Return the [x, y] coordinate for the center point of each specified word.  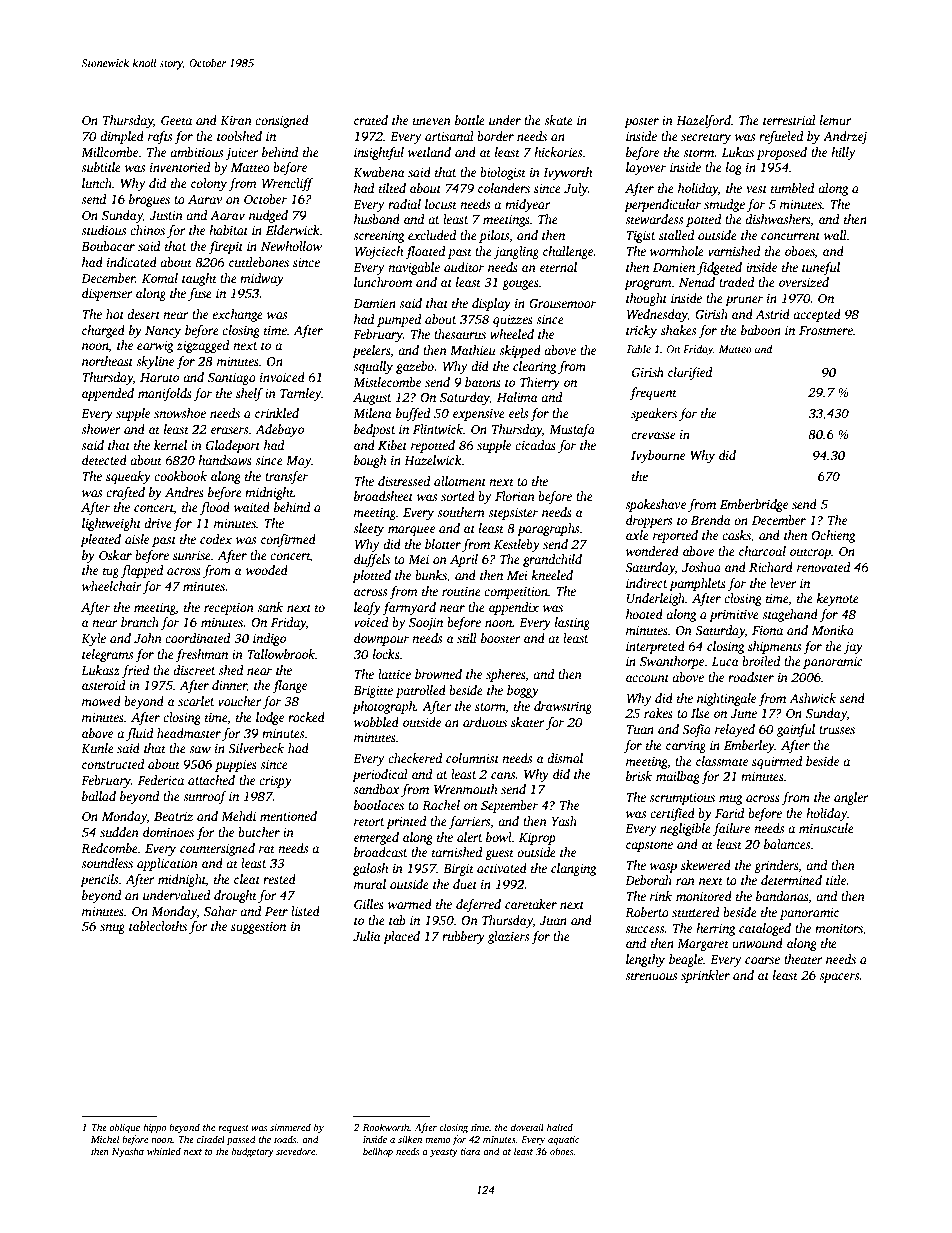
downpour [381, 639]
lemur [836, 120]
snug [112, 929]
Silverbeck [256, 748]
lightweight [111, 524]
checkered [415, 758]
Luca [725, 661]
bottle [470, 120]
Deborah [648, 880]
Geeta [176, 120]
